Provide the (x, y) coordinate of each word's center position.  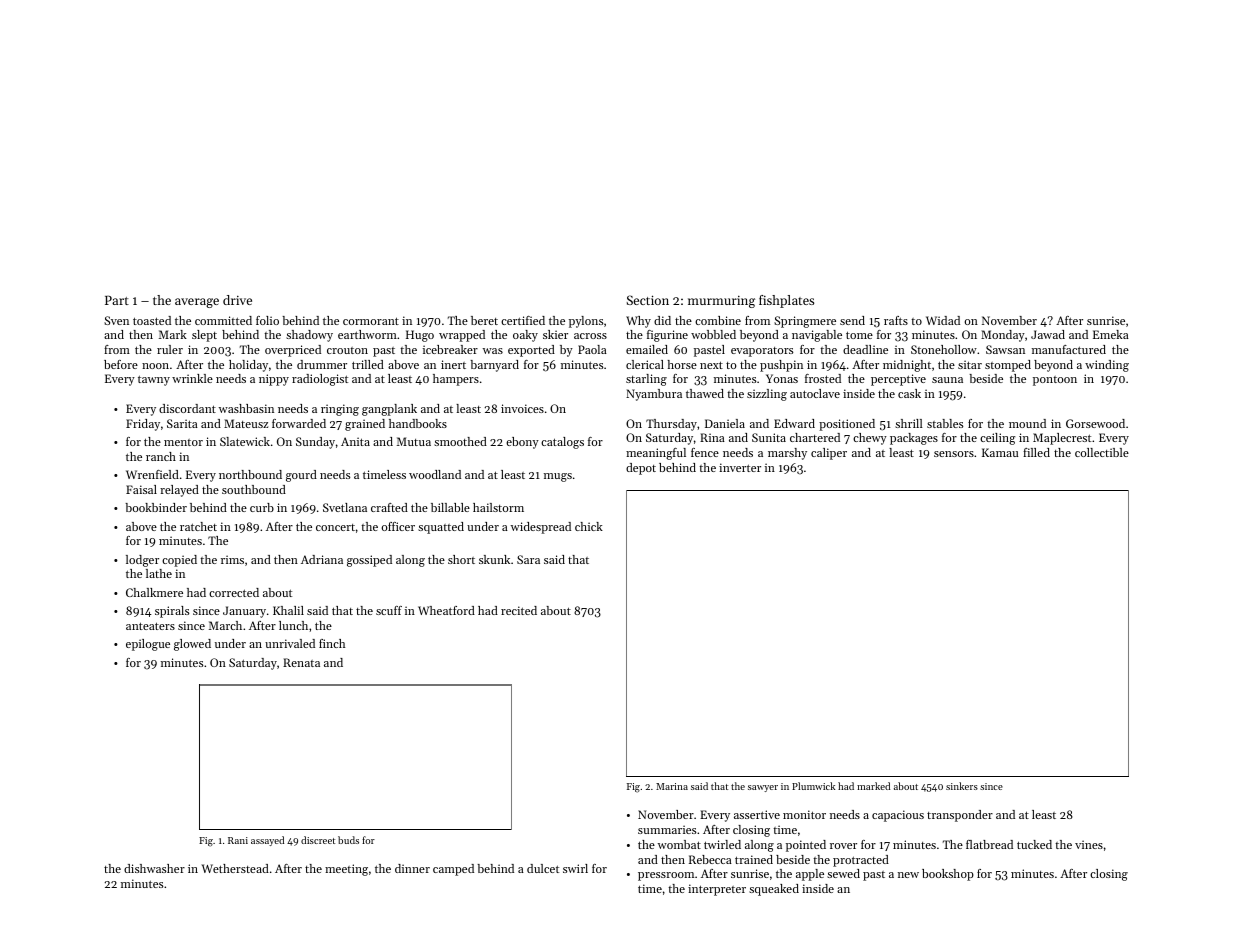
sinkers (962, 786)
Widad (943, 320)
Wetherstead (235, 868)
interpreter (717, 890)
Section (648, 300)
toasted (152, 320)
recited (519, 610)
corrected (234, 592)
